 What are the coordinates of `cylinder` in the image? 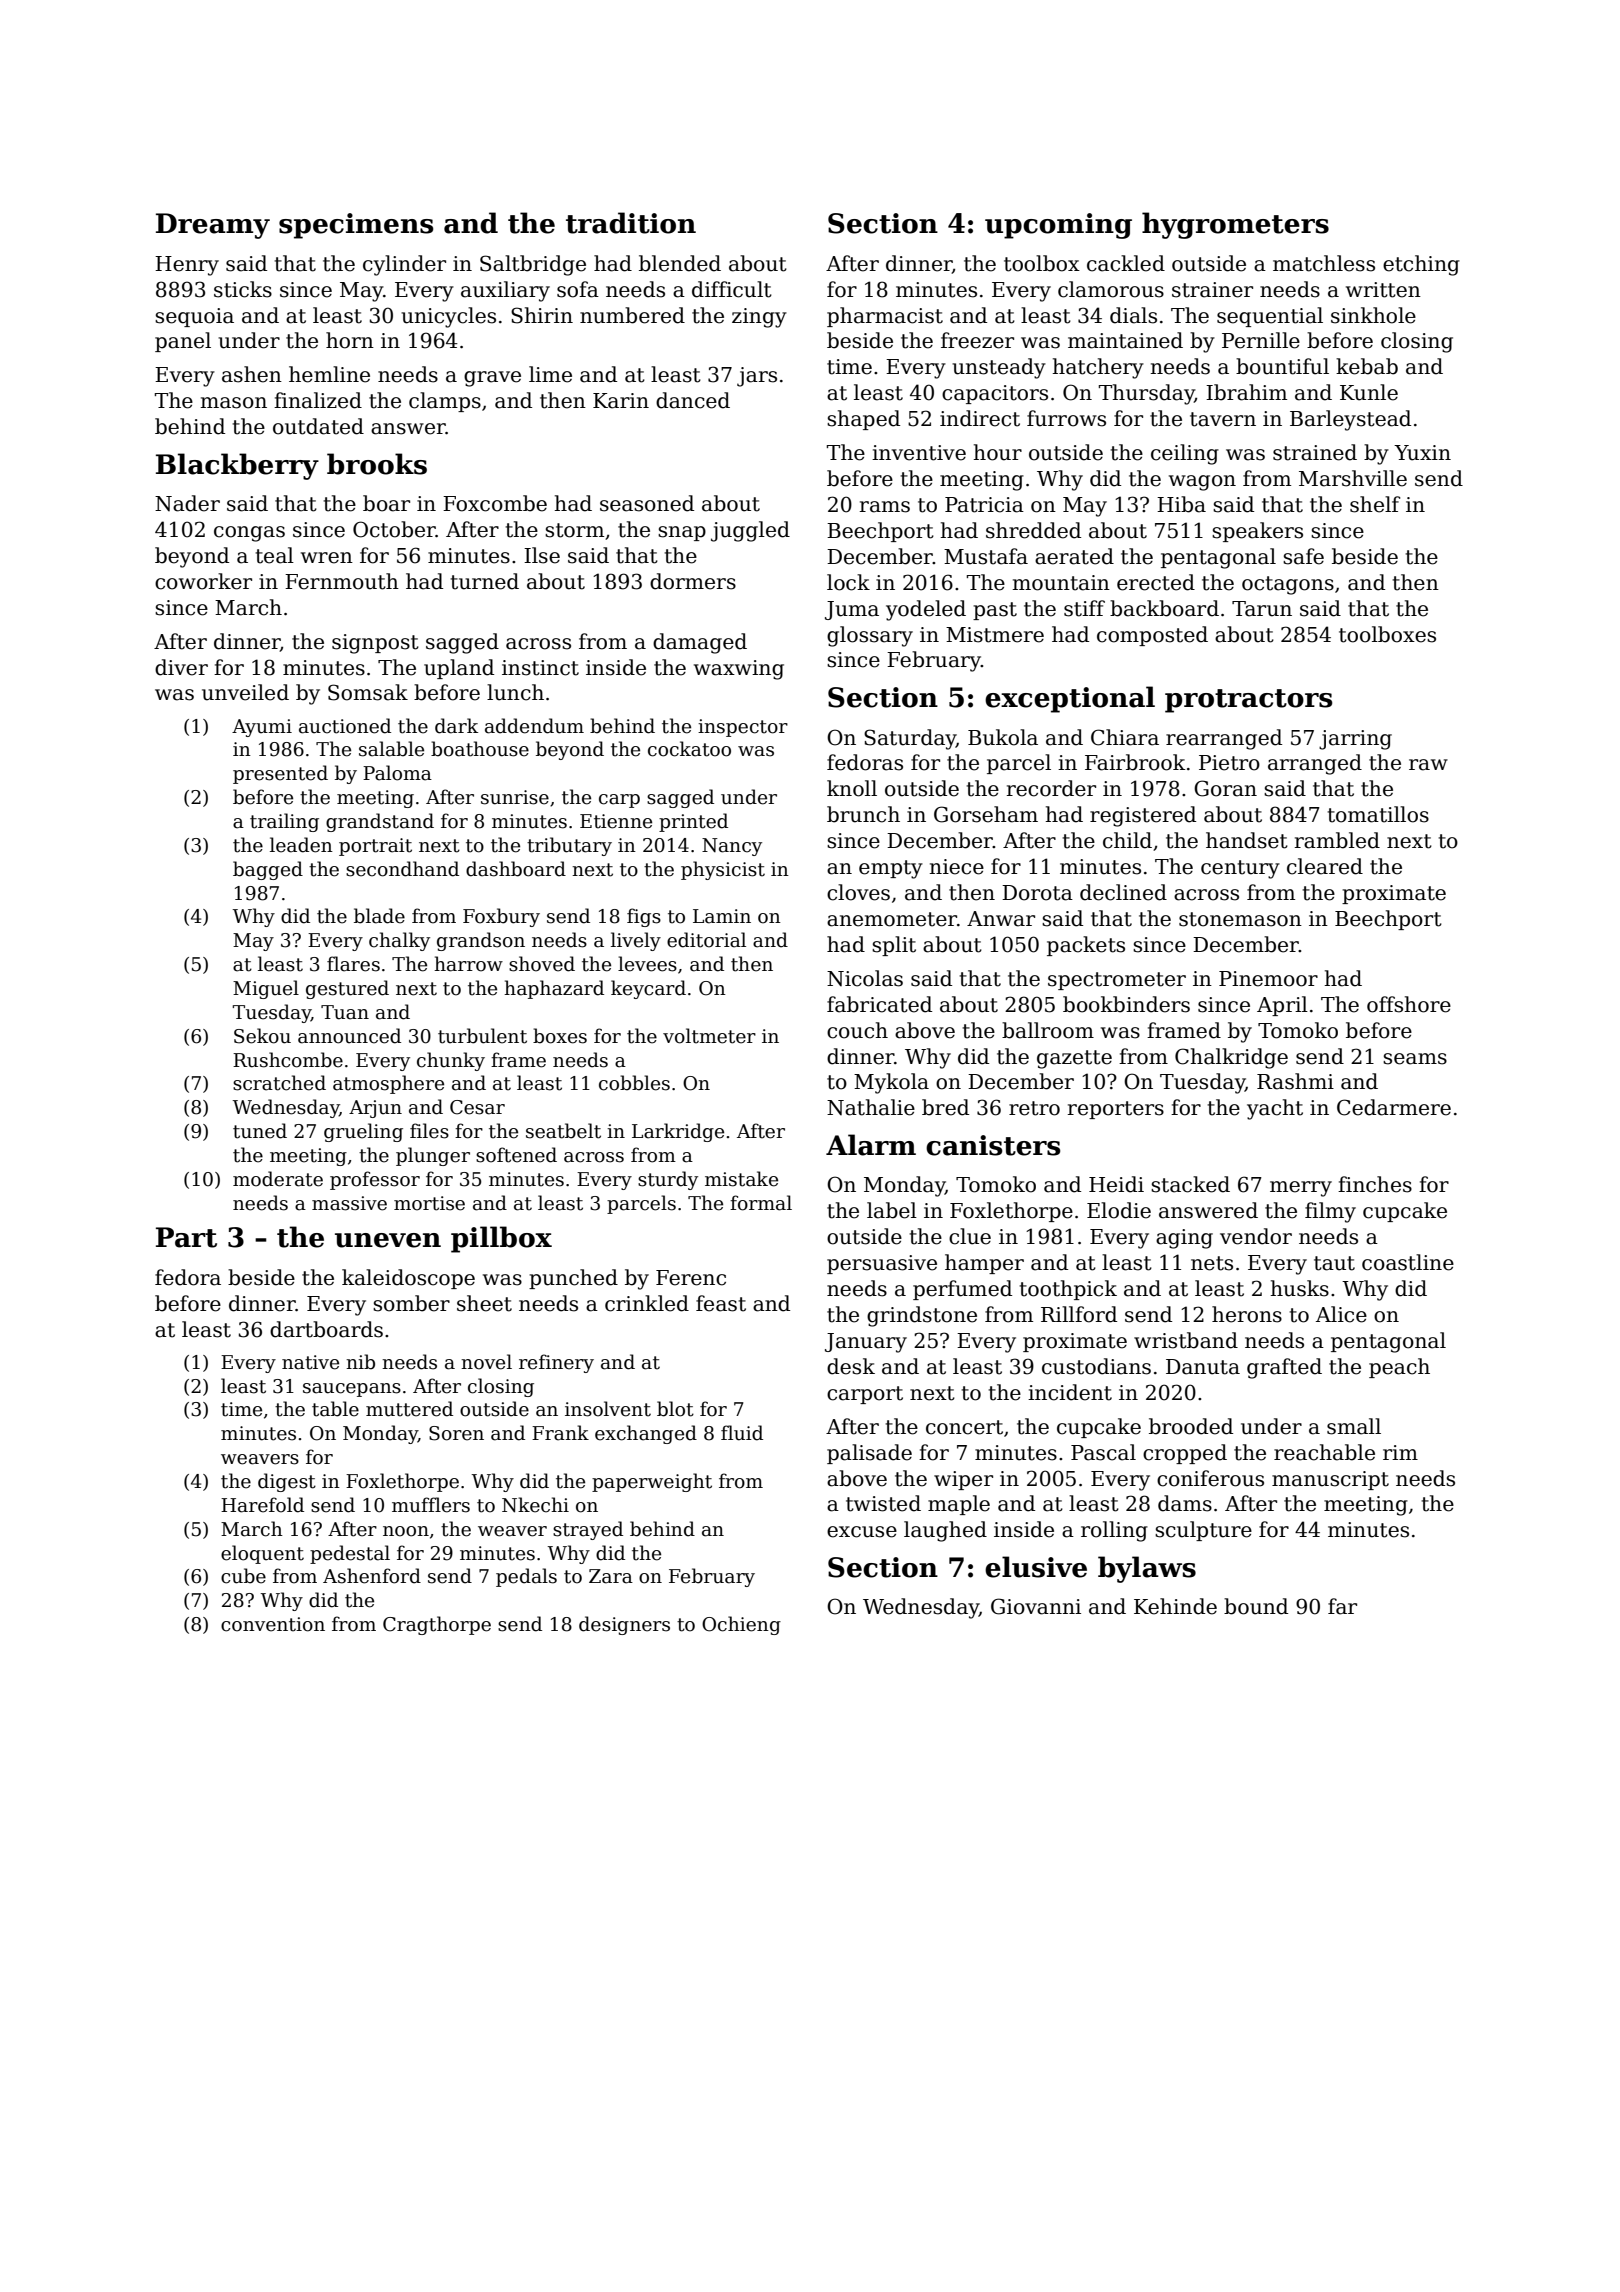 It's located at (404, 265).
